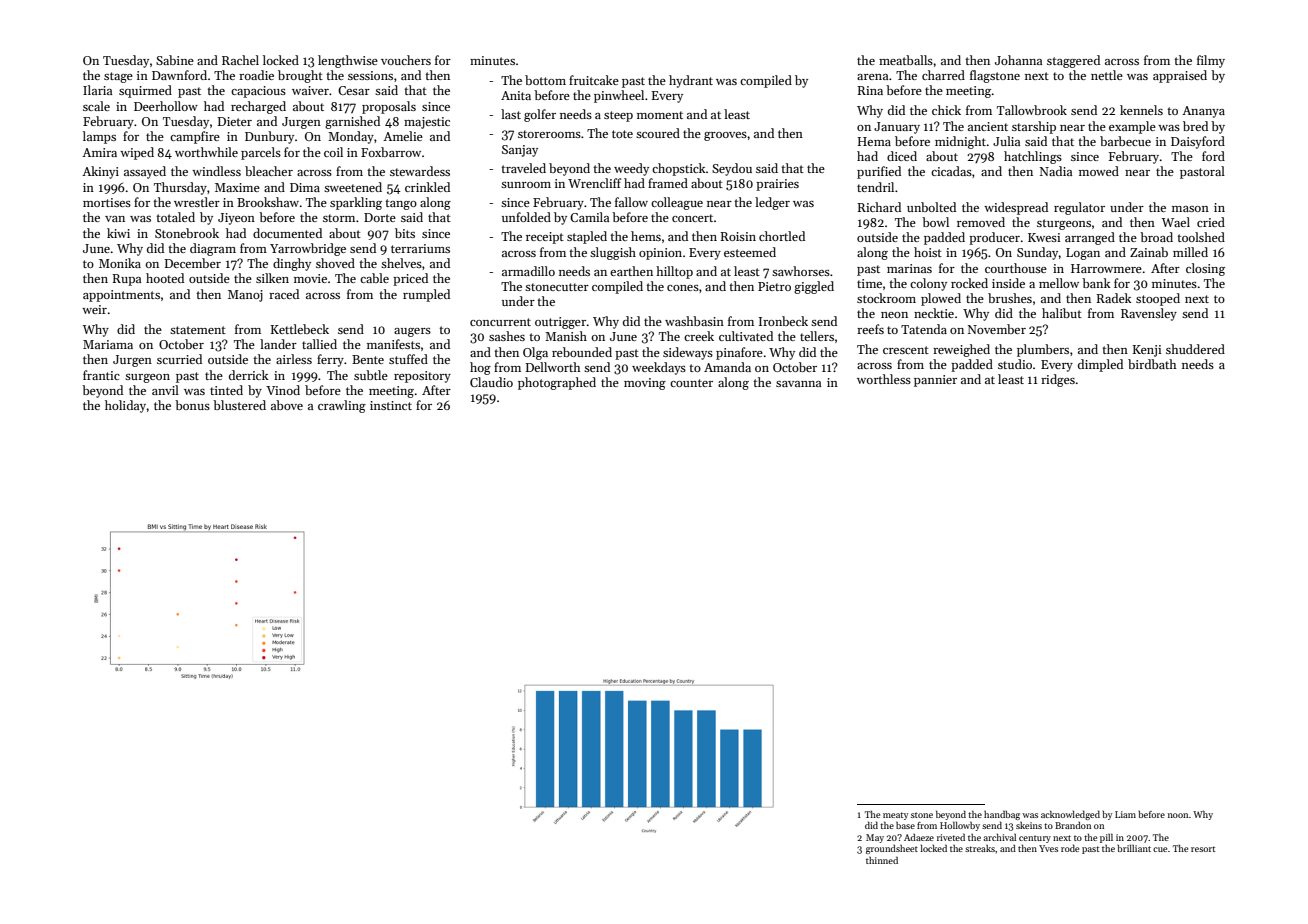 This screenshot has height=924, width=1308. I want to click on groundsheet, so click(892, 849).
